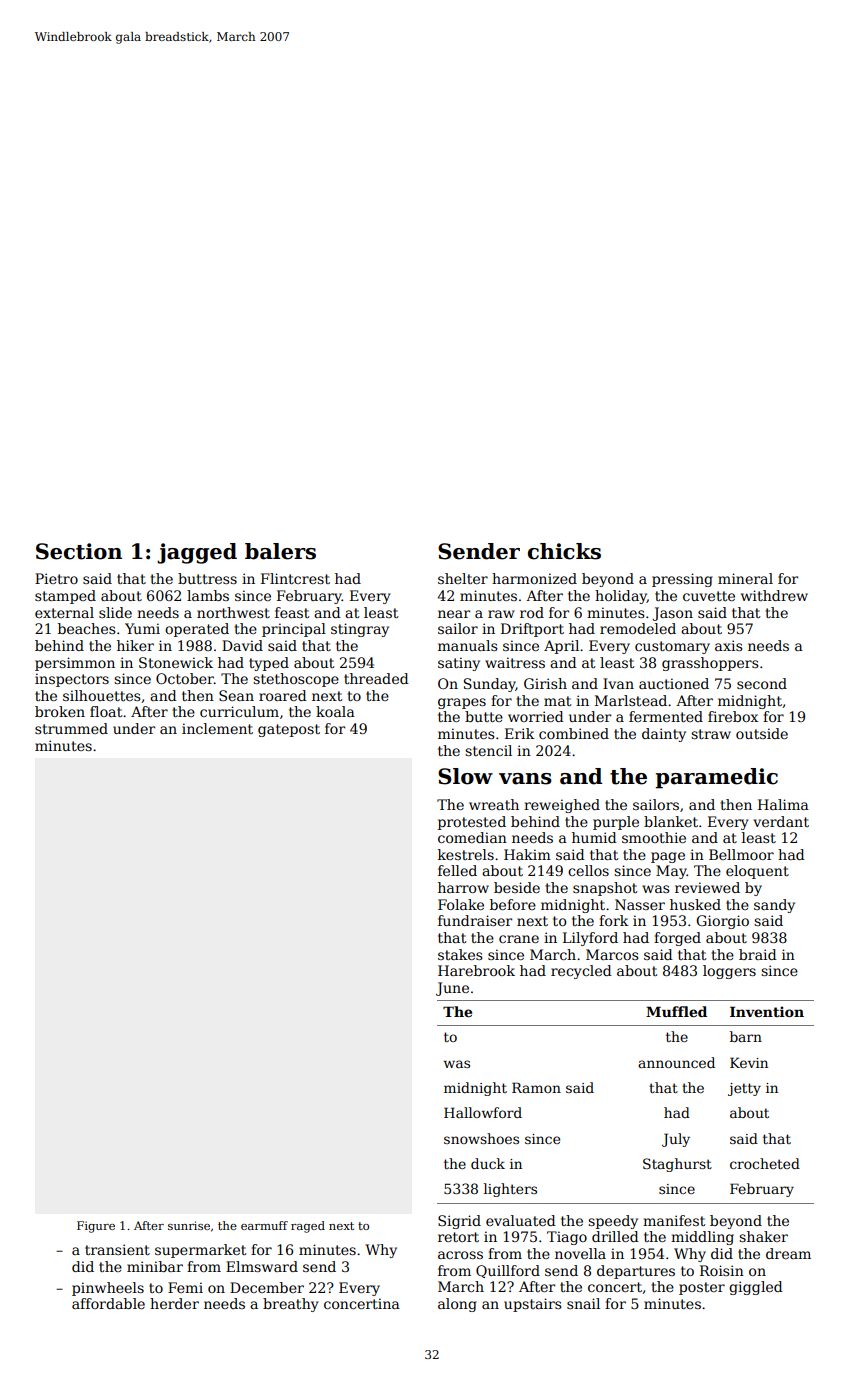 The image size is (849, 1400). Describe the element at coordinates (71, 728) in the document. I see `strummed` at that location.
